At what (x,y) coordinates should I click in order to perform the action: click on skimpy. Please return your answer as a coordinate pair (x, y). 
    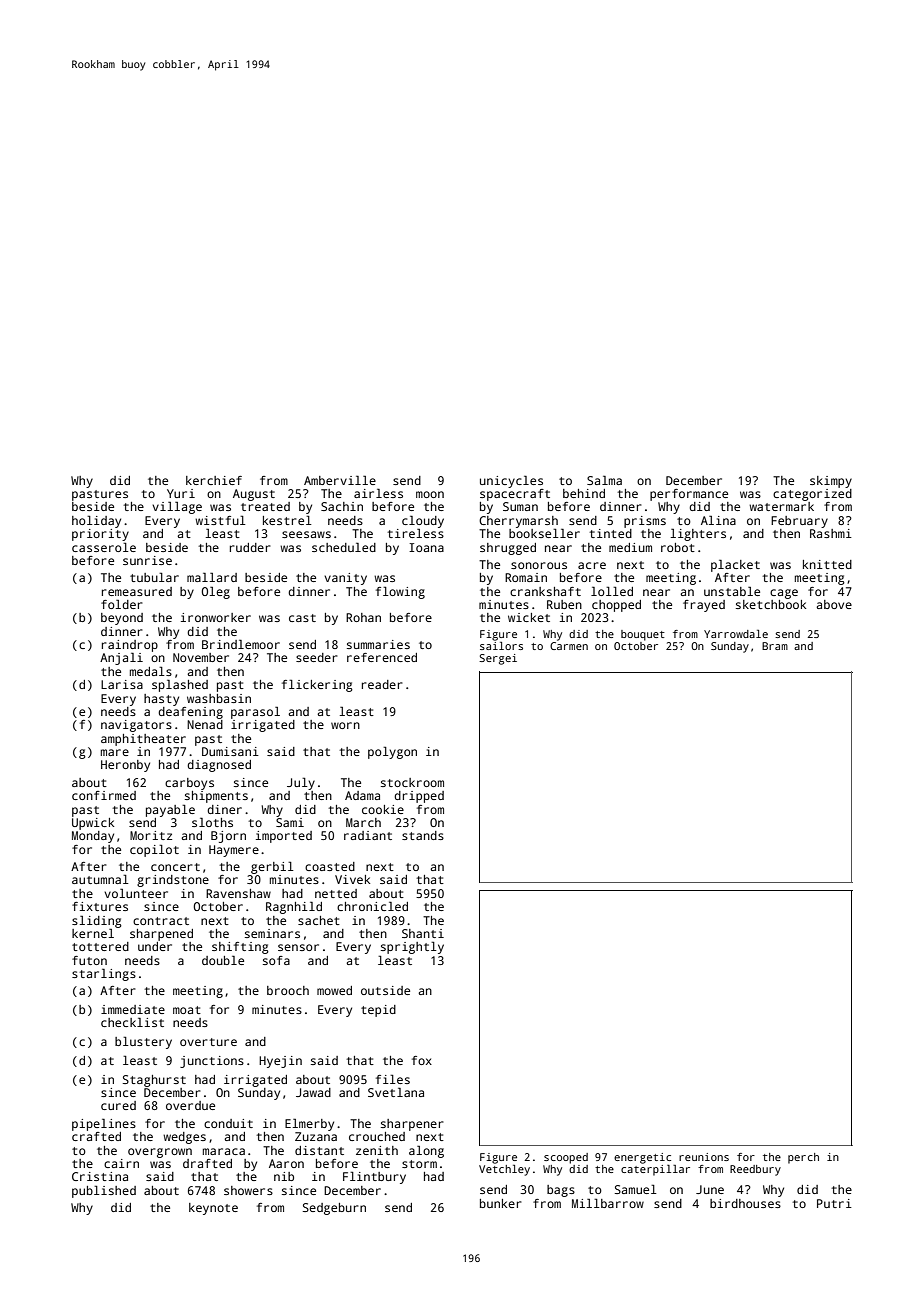
    Looking at the image, I should click on (831, 482).
